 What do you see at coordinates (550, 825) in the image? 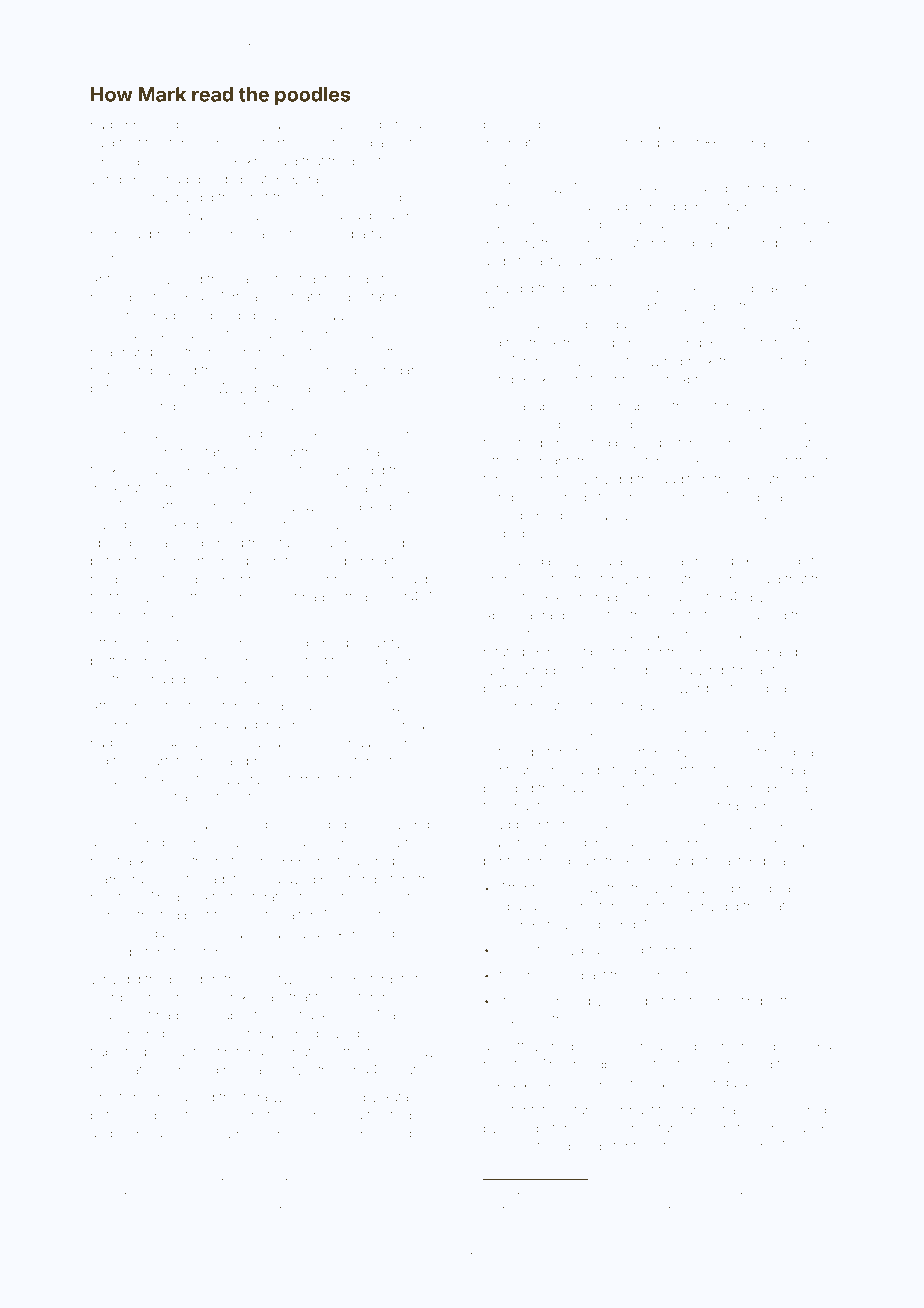
I see `shrew` at bounding box center [550, 825].
